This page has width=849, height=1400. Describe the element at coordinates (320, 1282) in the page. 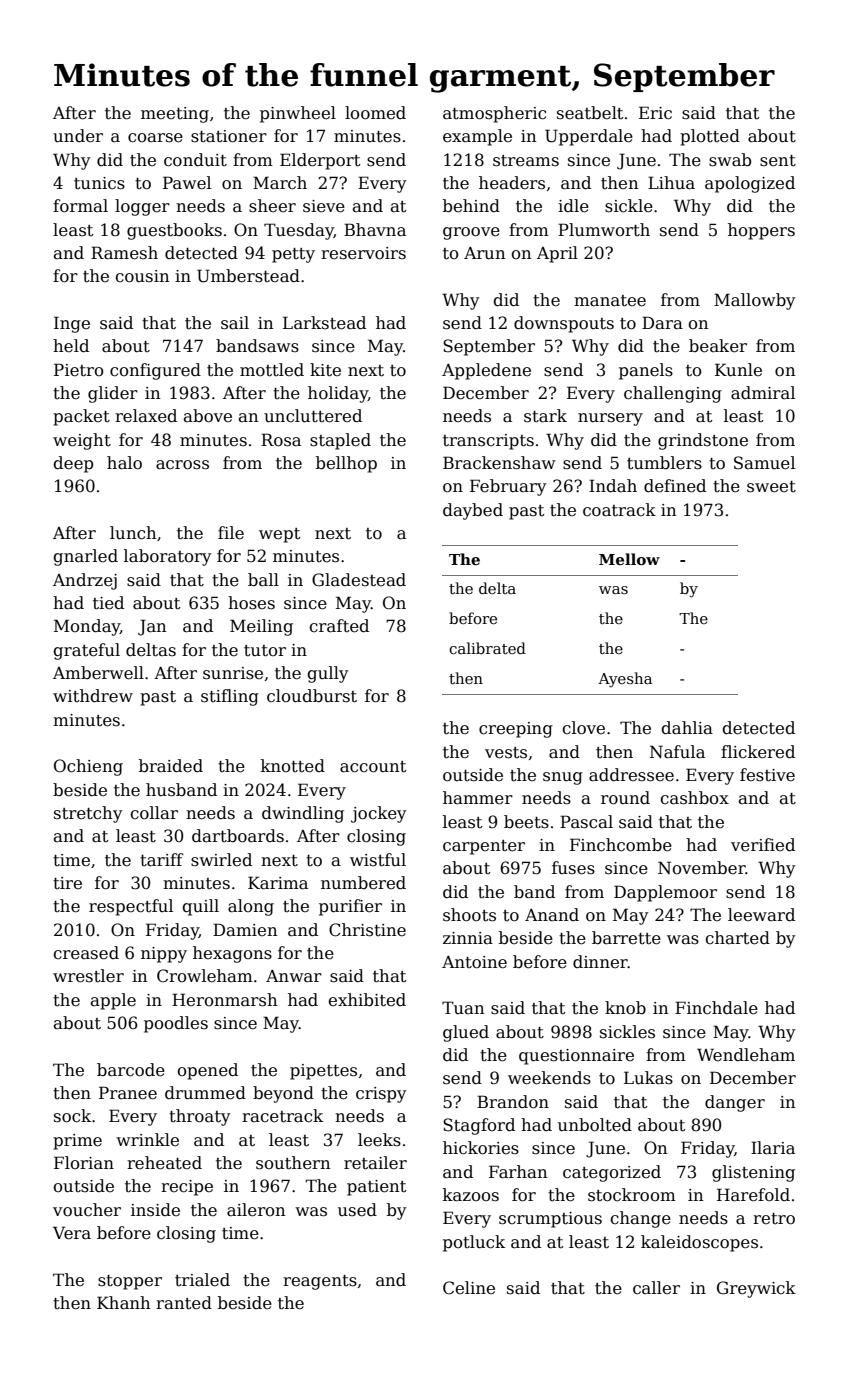

I see `reagents` at that location.
